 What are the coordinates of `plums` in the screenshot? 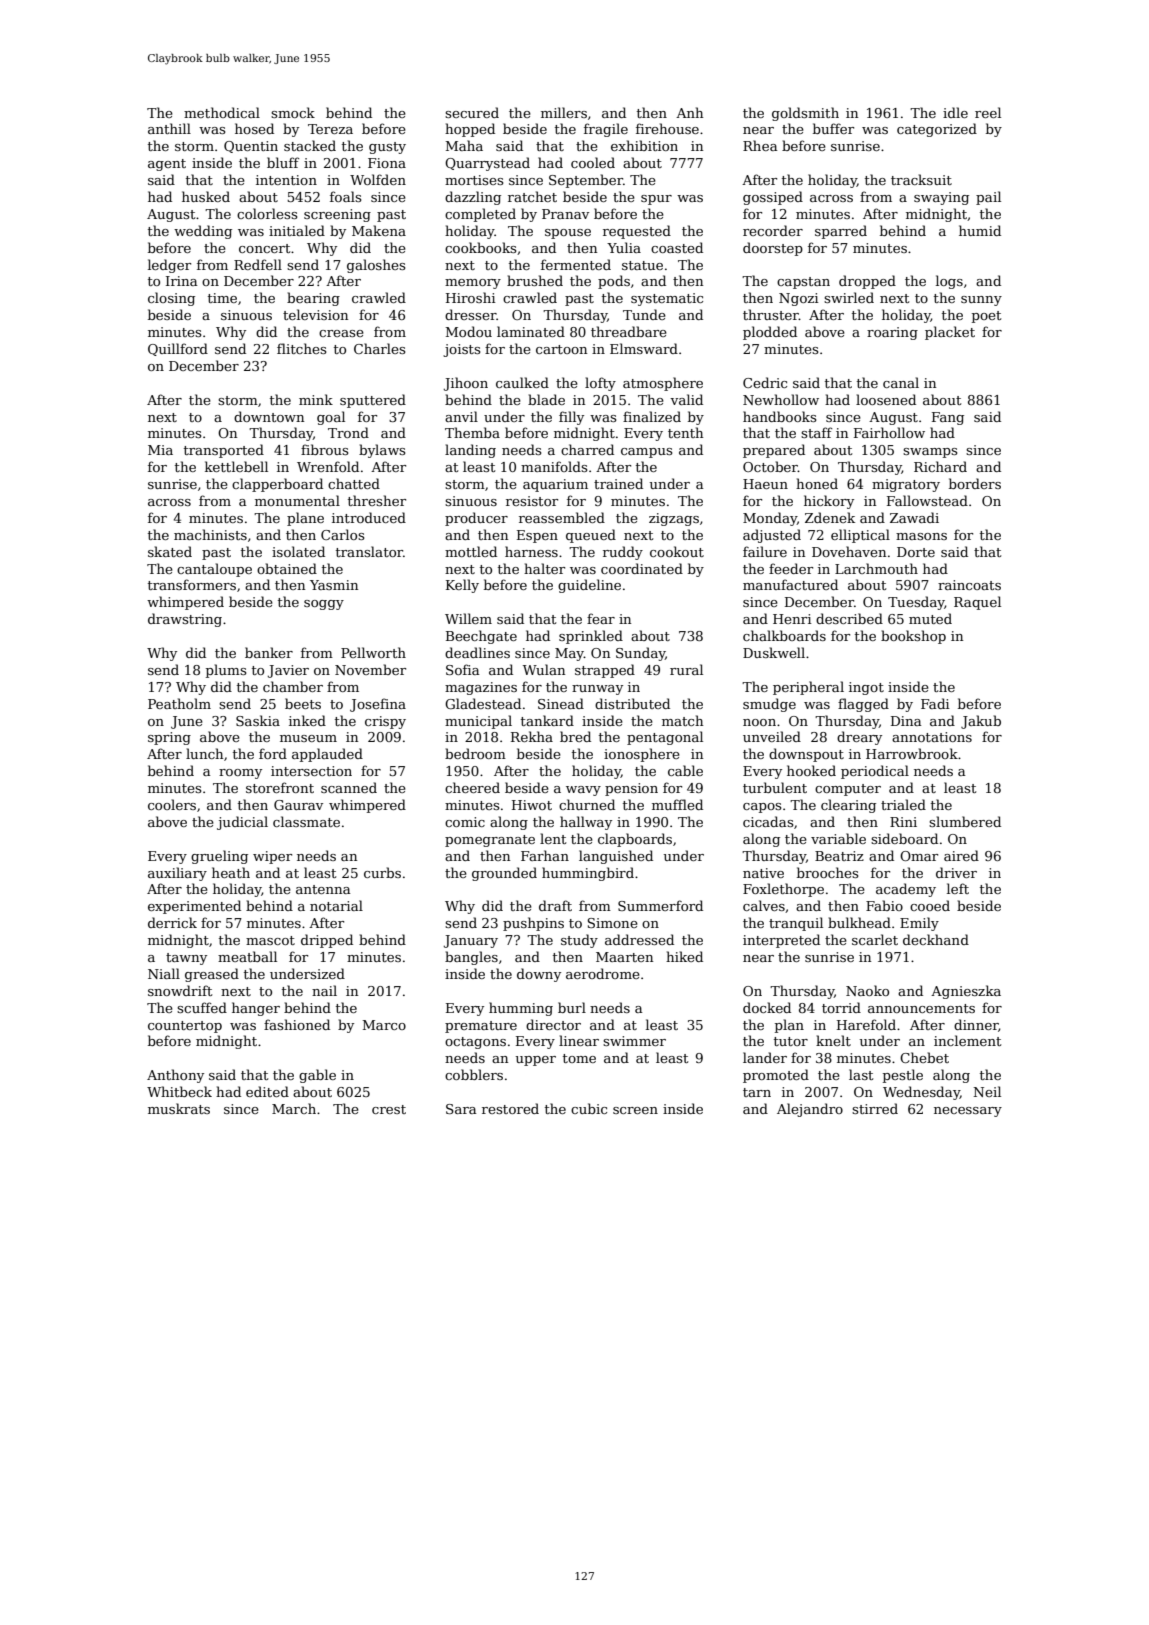 It's located at (226, 671).
